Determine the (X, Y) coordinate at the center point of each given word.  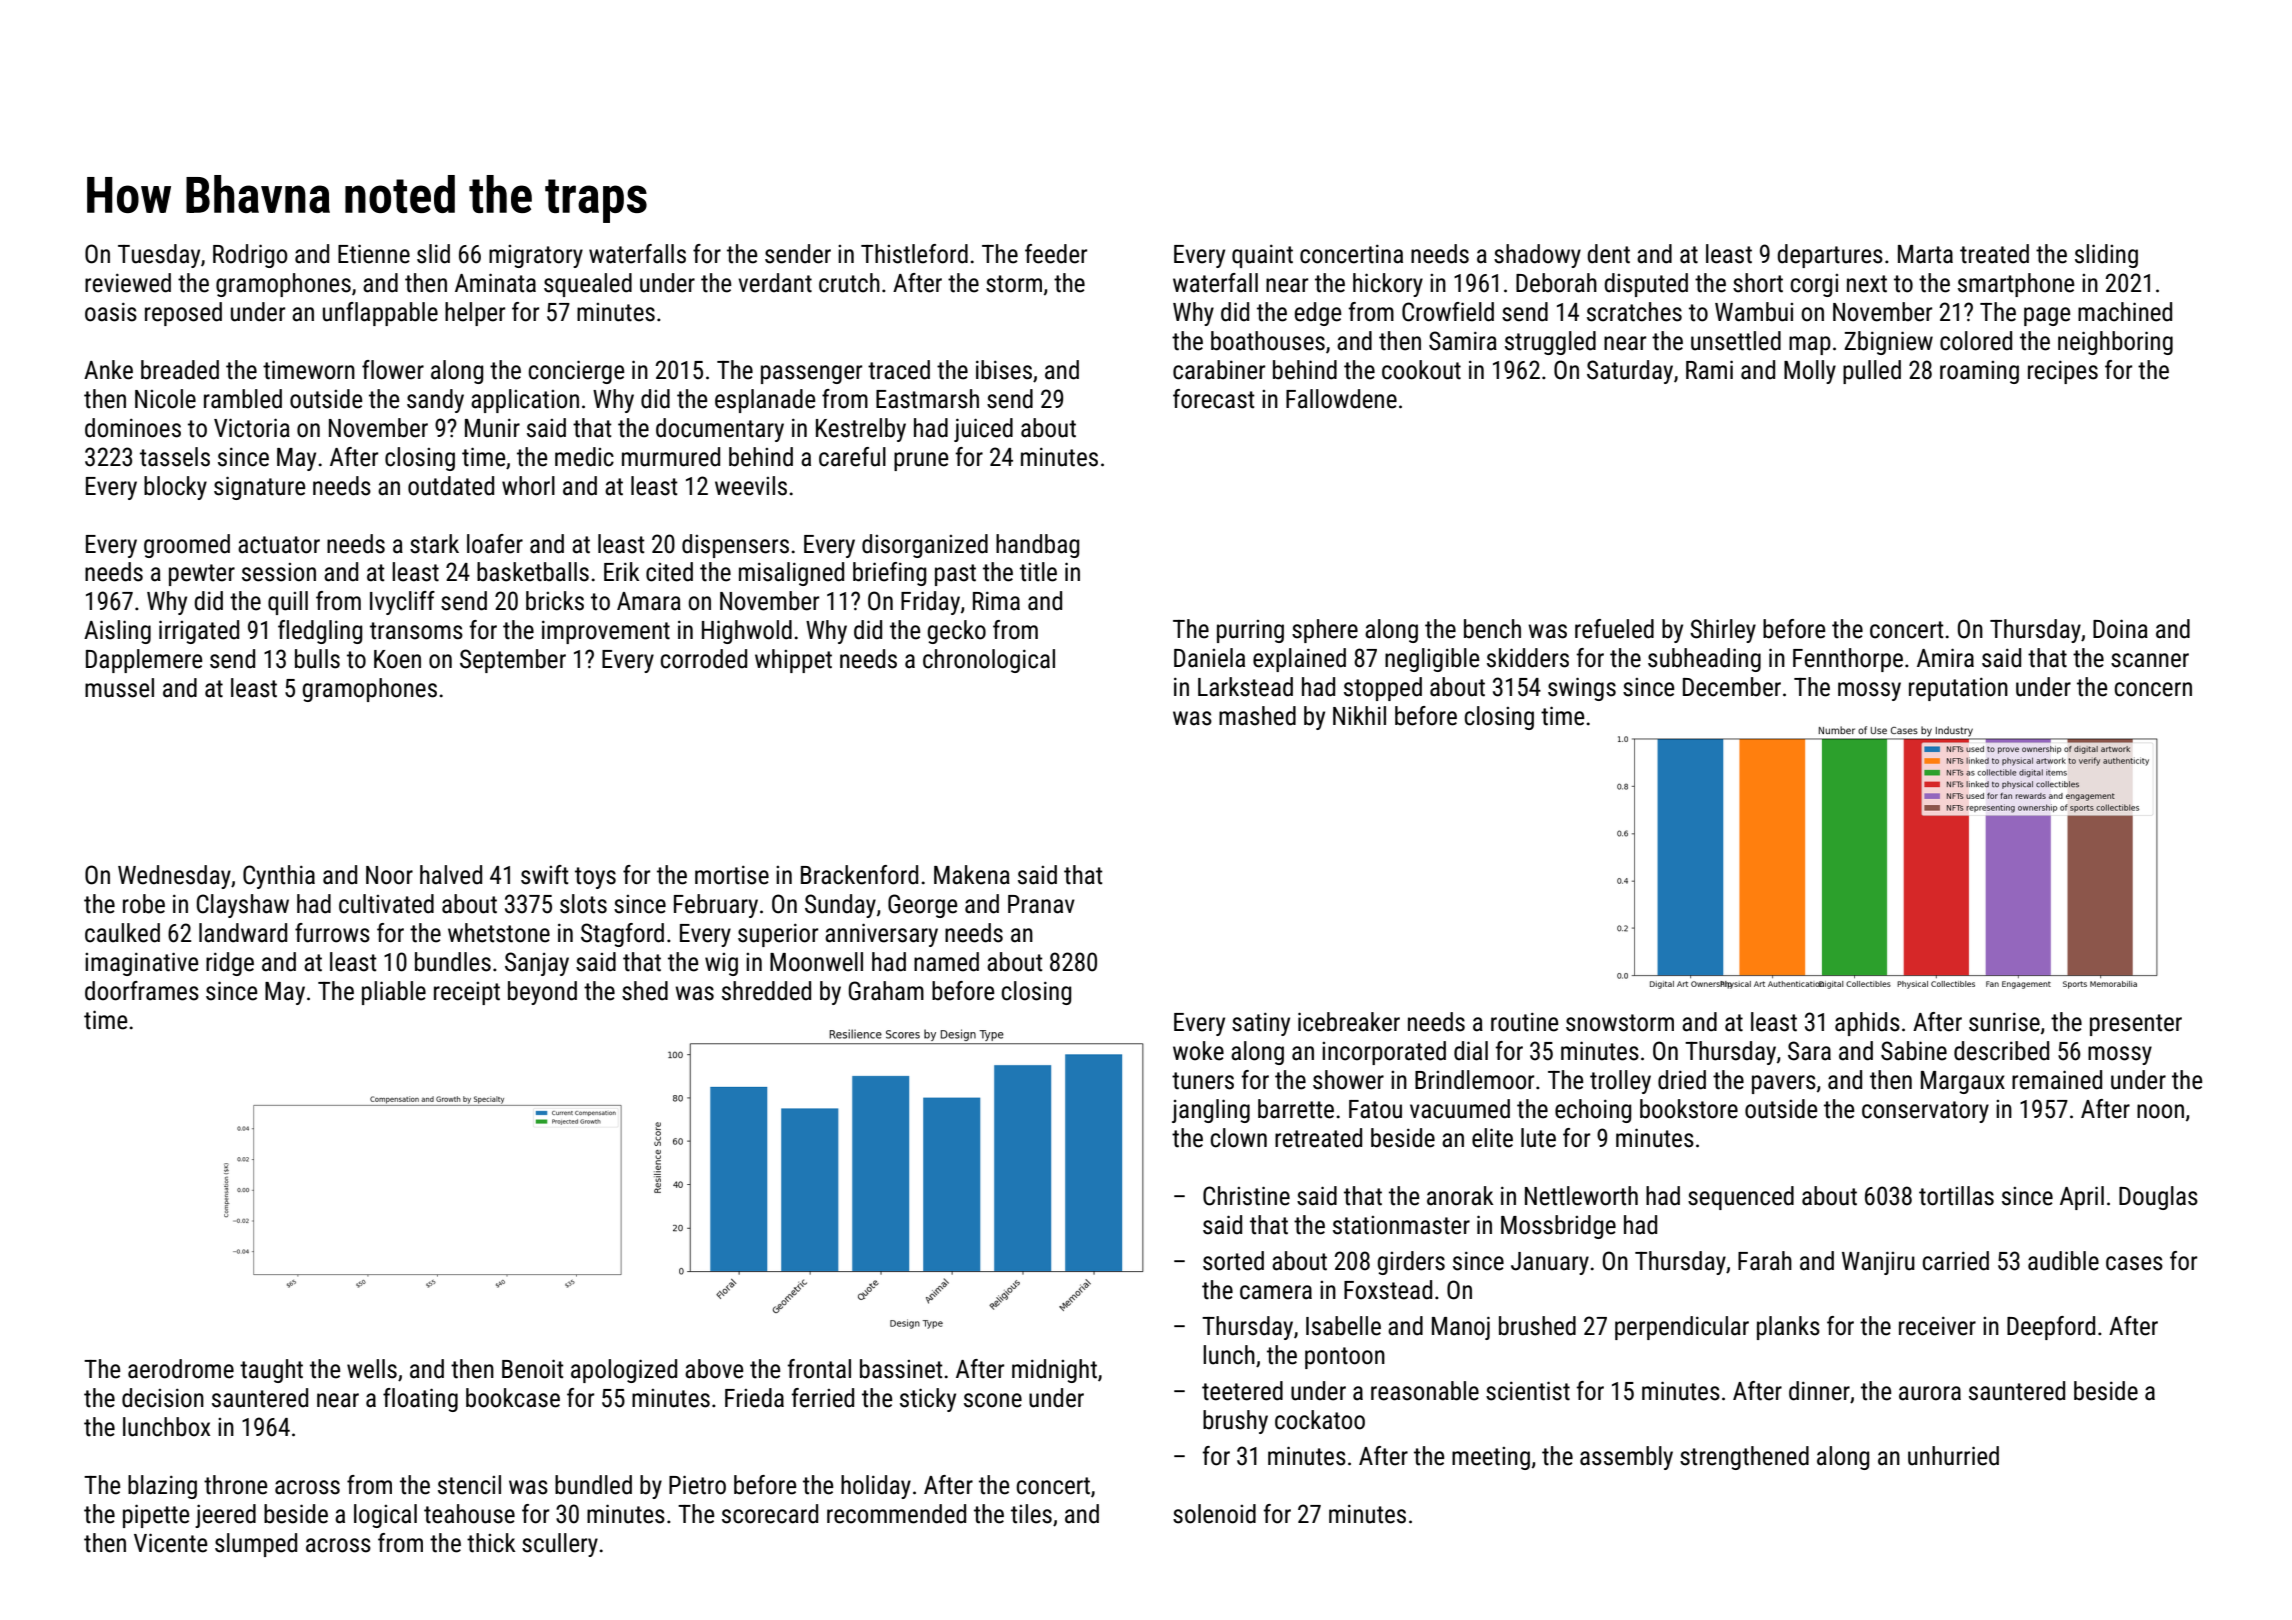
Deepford (2051, 1328)
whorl (528, 486)
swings (1582, 689)
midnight (1054, 1371)
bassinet (901, 1369)
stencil (469, 1485)
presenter (2136, 1025)
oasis (111, 312)
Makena (972, 875)
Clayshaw (243, 906)
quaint (1262, 256)
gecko (957, 632)
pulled (1872, 372)
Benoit (533, 1369)
